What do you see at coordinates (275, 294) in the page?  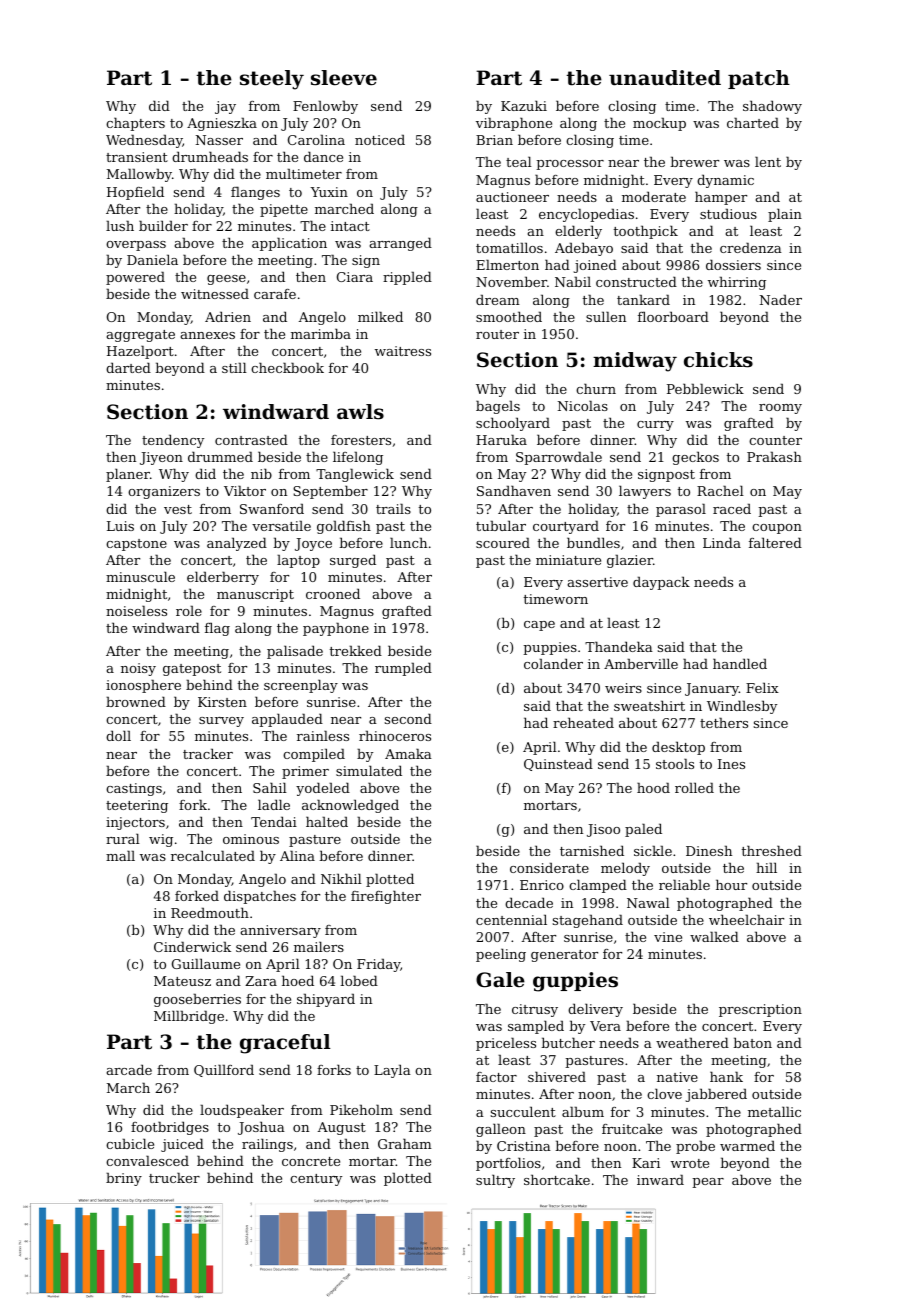 I see `carafe` at bounding box center [275, 294].
